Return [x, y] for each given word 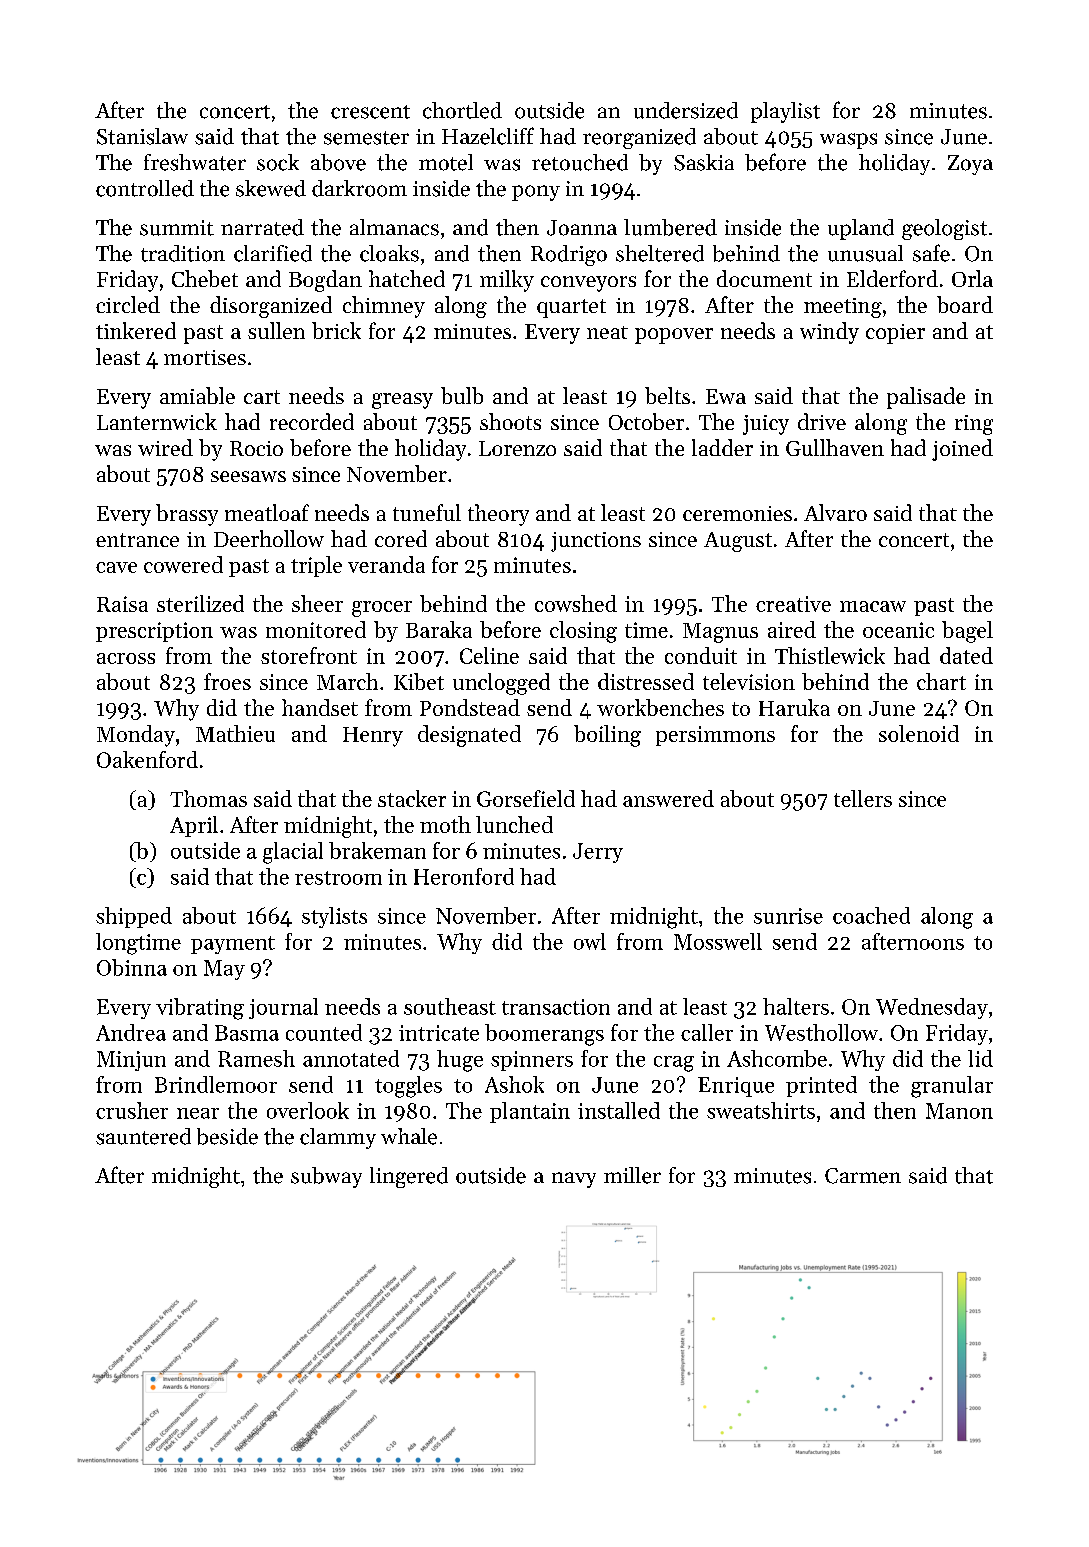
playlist [785, 112]
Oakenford [147, 759]
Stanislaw [142, 136]
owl [590, 941]
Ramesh [256, 1058]
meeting [843, 308]
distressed [646, 681]
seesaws [248, 476]
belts [667, 395]
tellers [863, 798]
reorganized [639, 138]
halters [796, 1006]
